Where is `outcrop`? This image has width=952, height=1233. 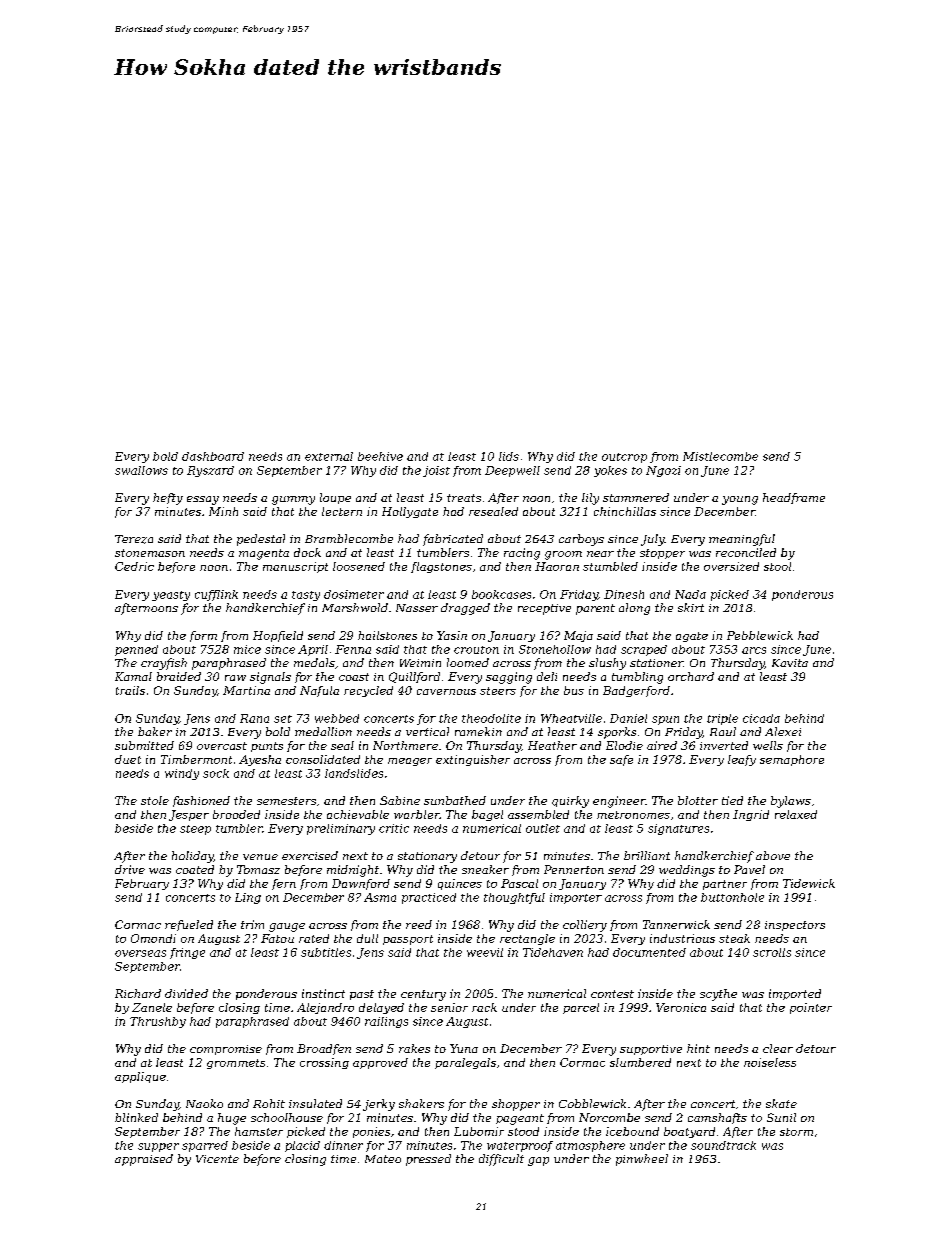 outcrop is located at coordinates (624, 458).
